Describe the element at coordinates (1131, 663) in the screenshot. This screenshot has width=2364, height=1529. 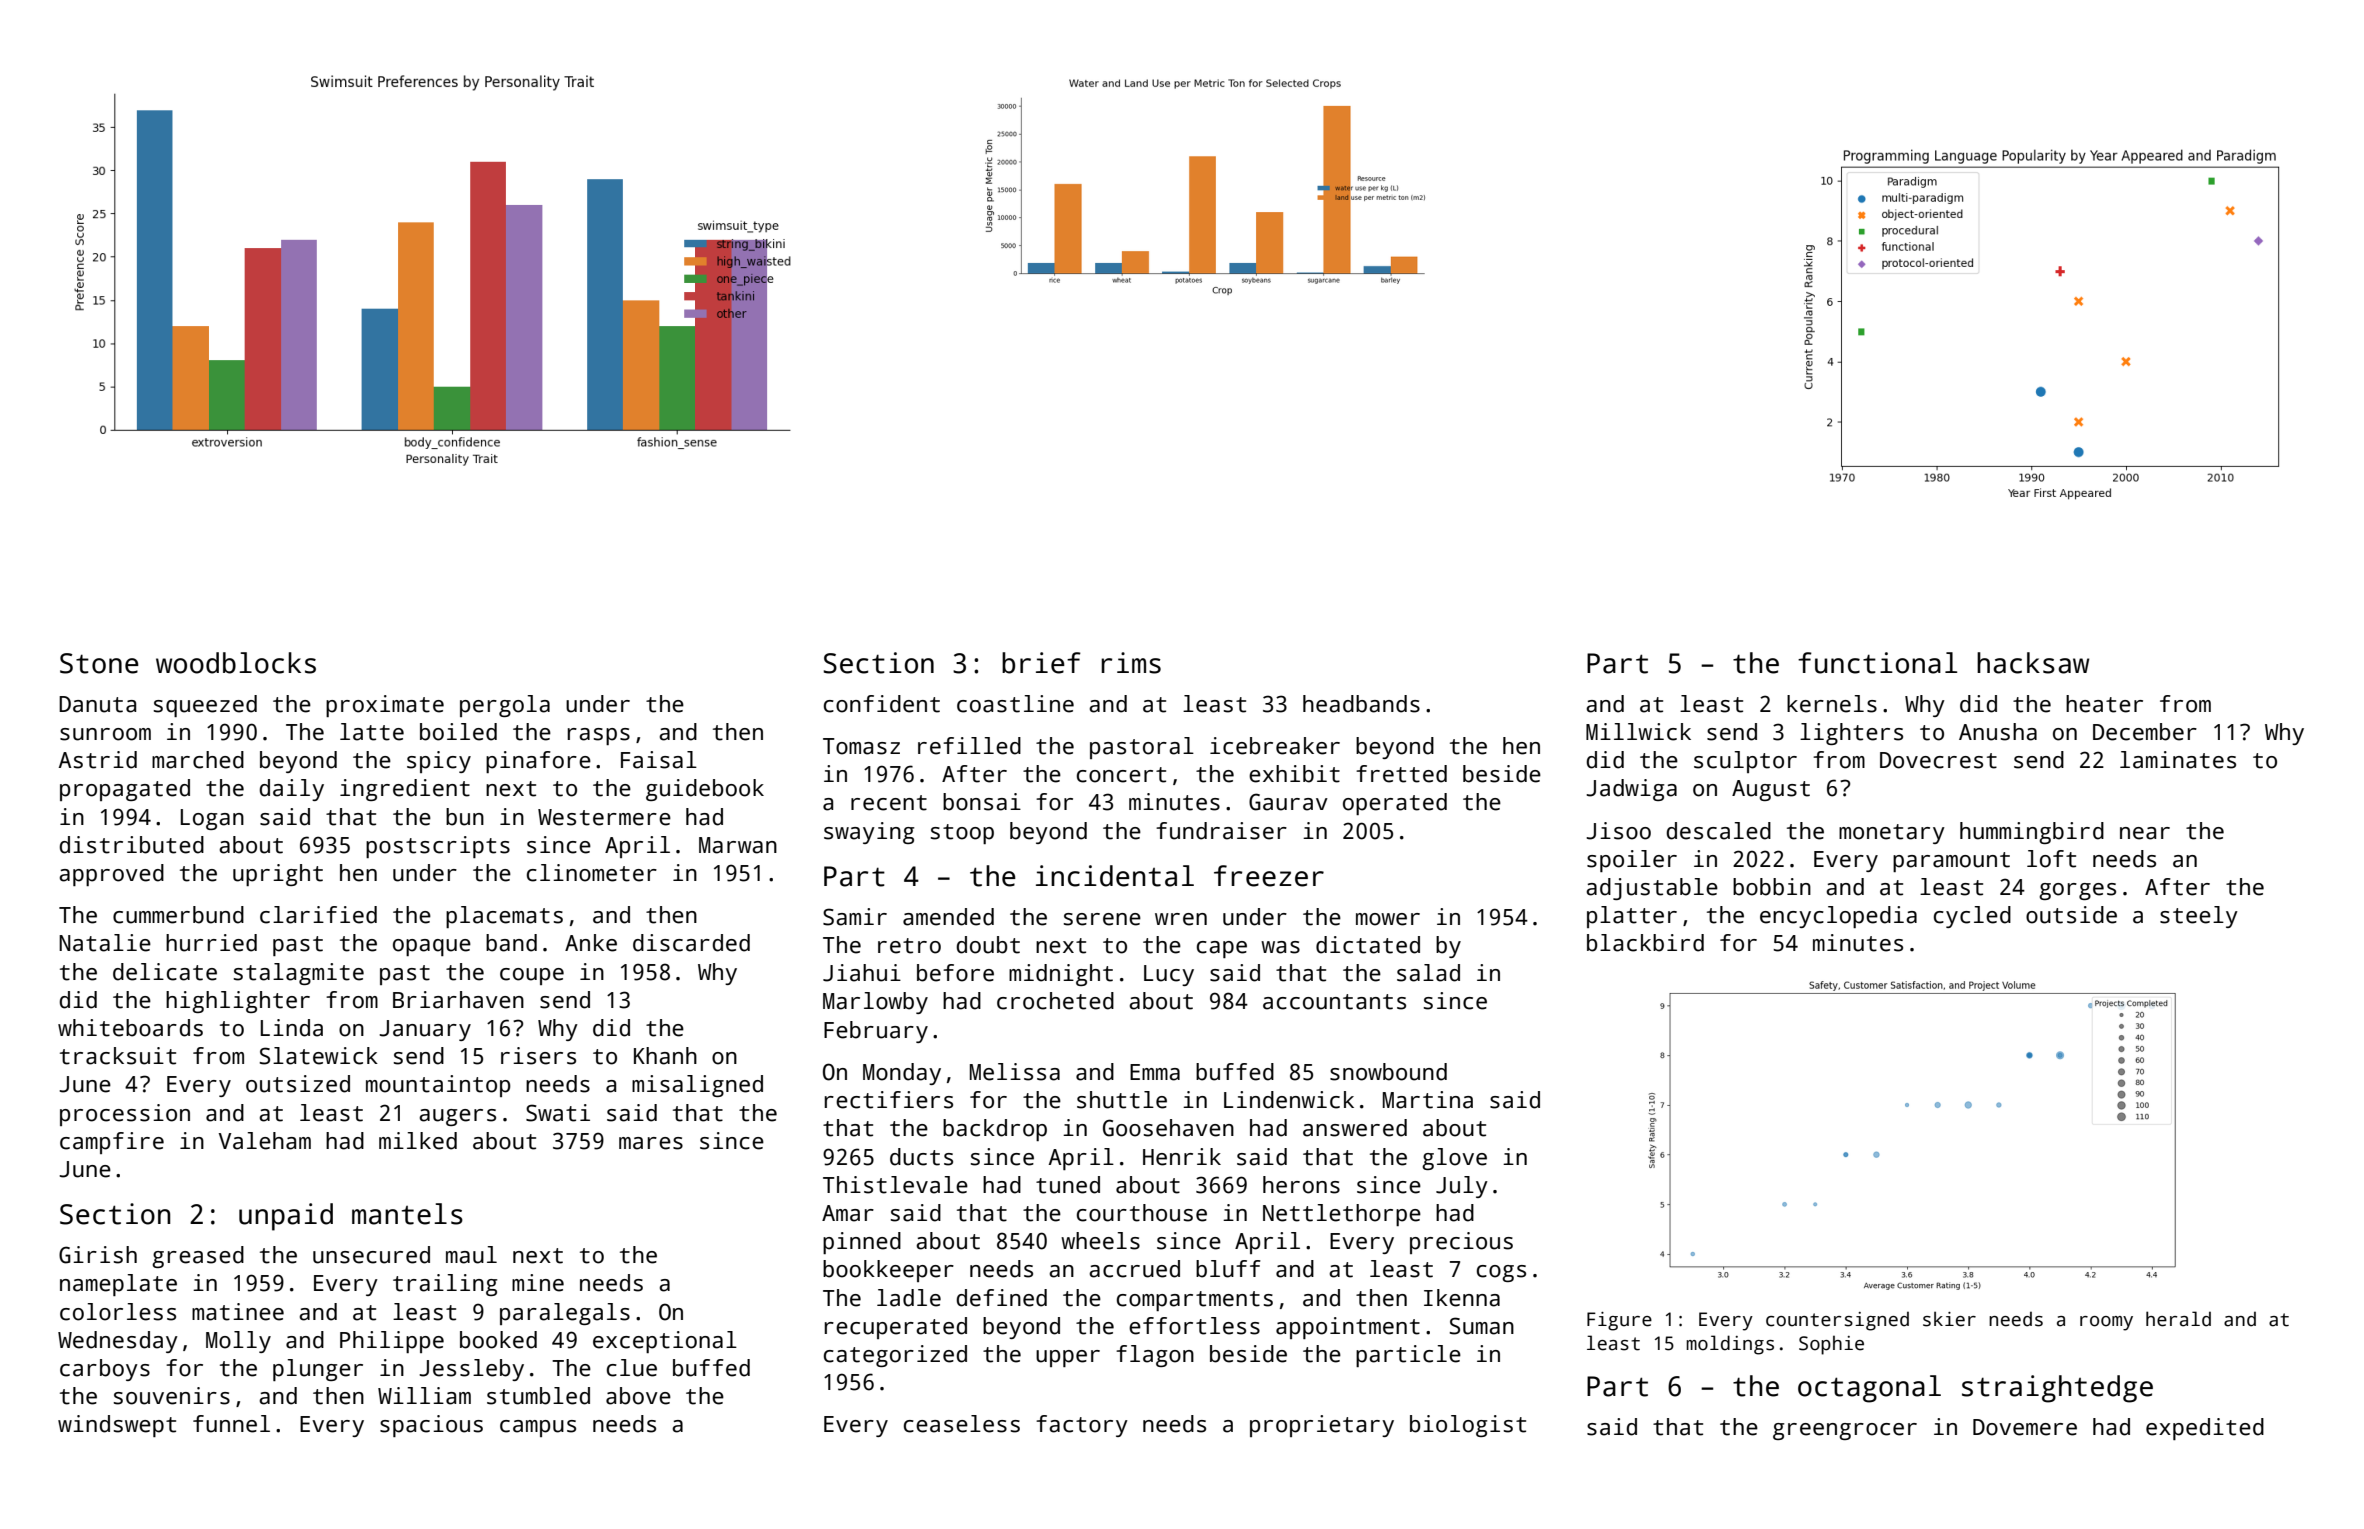
I see `rims` at that location.
